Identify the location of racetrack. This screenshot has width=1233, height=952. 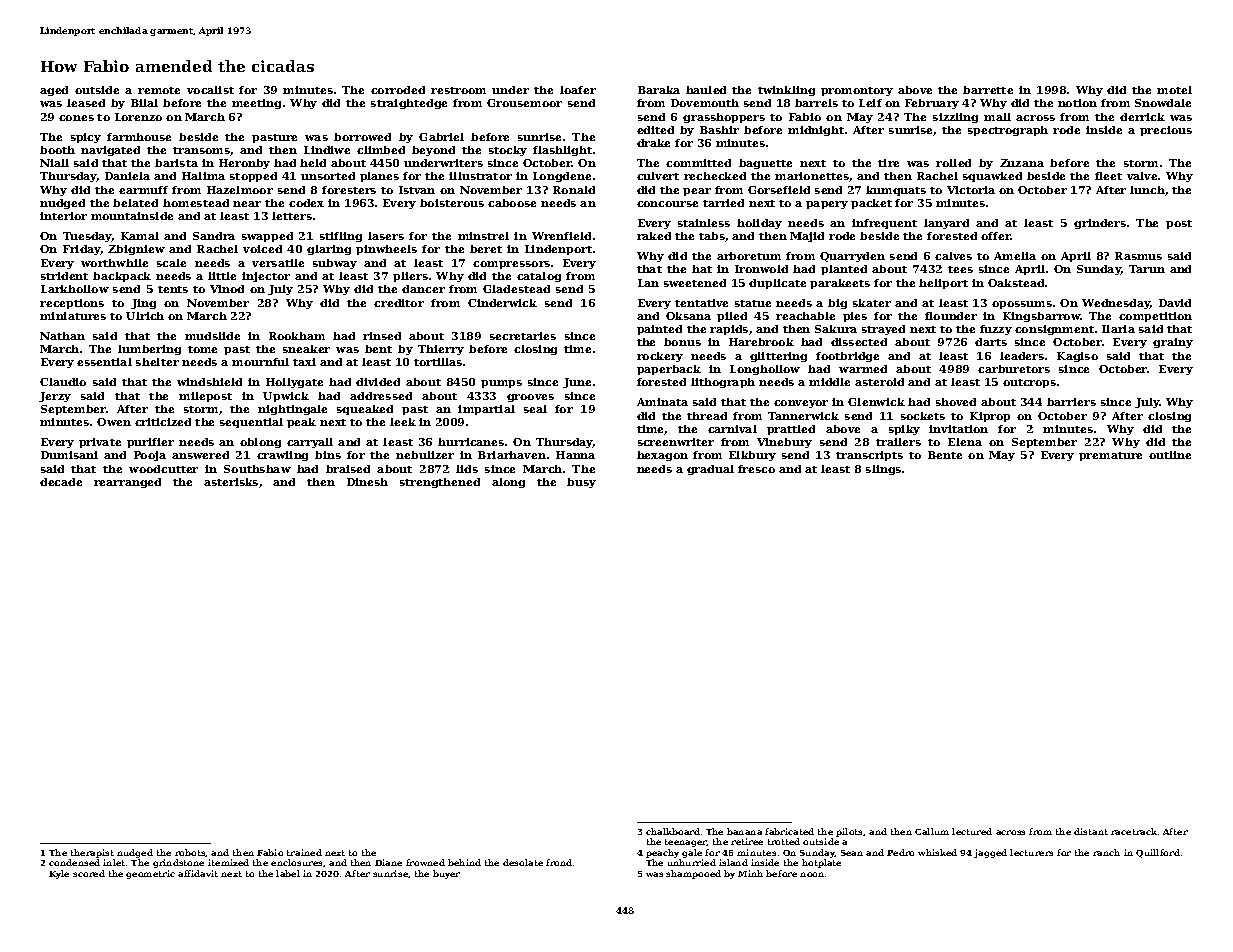
(1134, 831).
